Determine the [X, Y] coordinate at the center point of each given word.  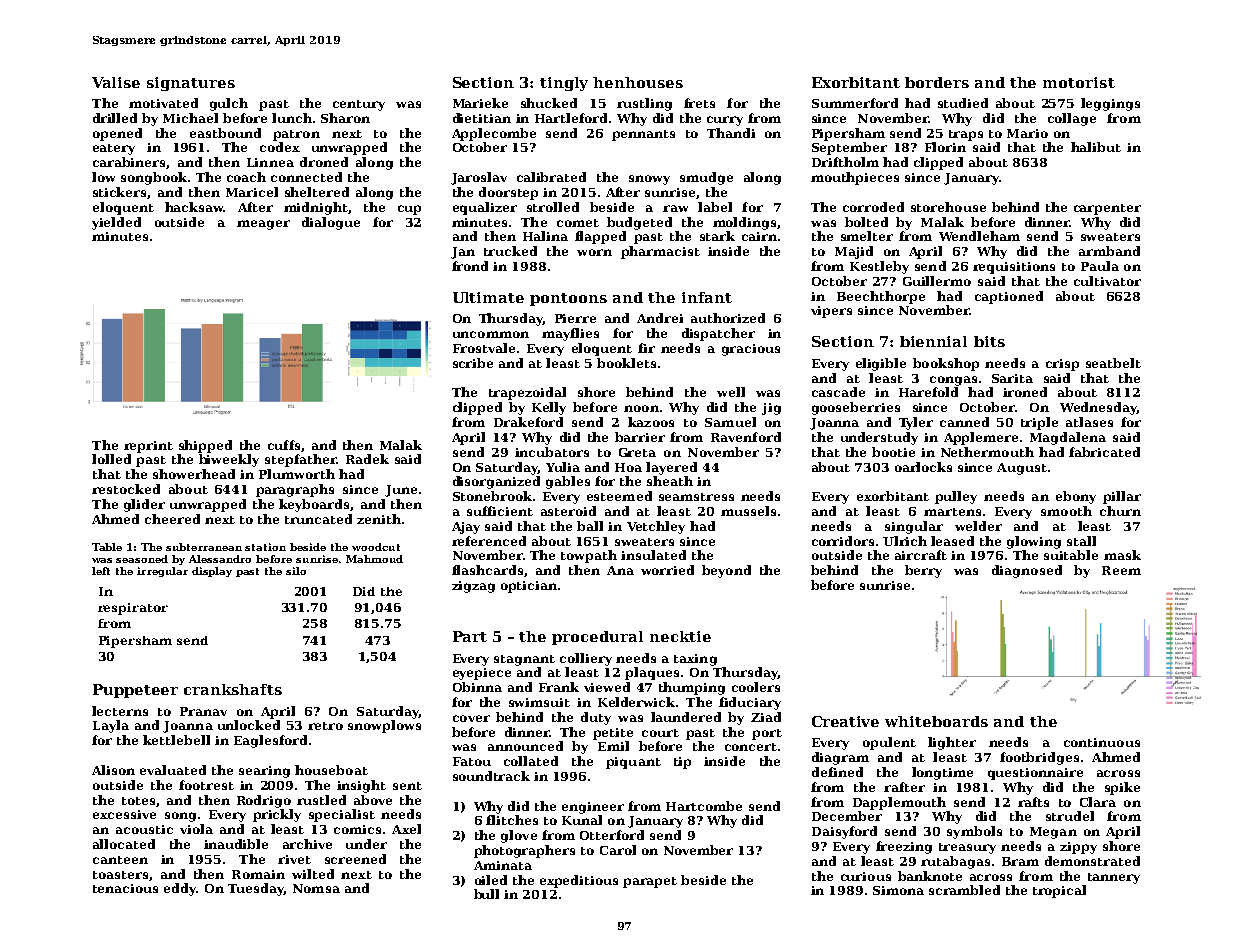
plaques [652, 673]
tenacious [125, 888]
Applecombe [494, 134]
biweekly [229, 460]
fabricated [1104, 452]
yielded [116, 223]
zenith [379, 519]
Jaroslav [479, 178]
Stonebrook [492, 496]
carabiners [129, 162]
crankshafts [233, 689]
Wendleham [979, 236]
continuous [1102, 742]
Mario [1027, 133]
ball [590, 526]
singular [914, 527]
